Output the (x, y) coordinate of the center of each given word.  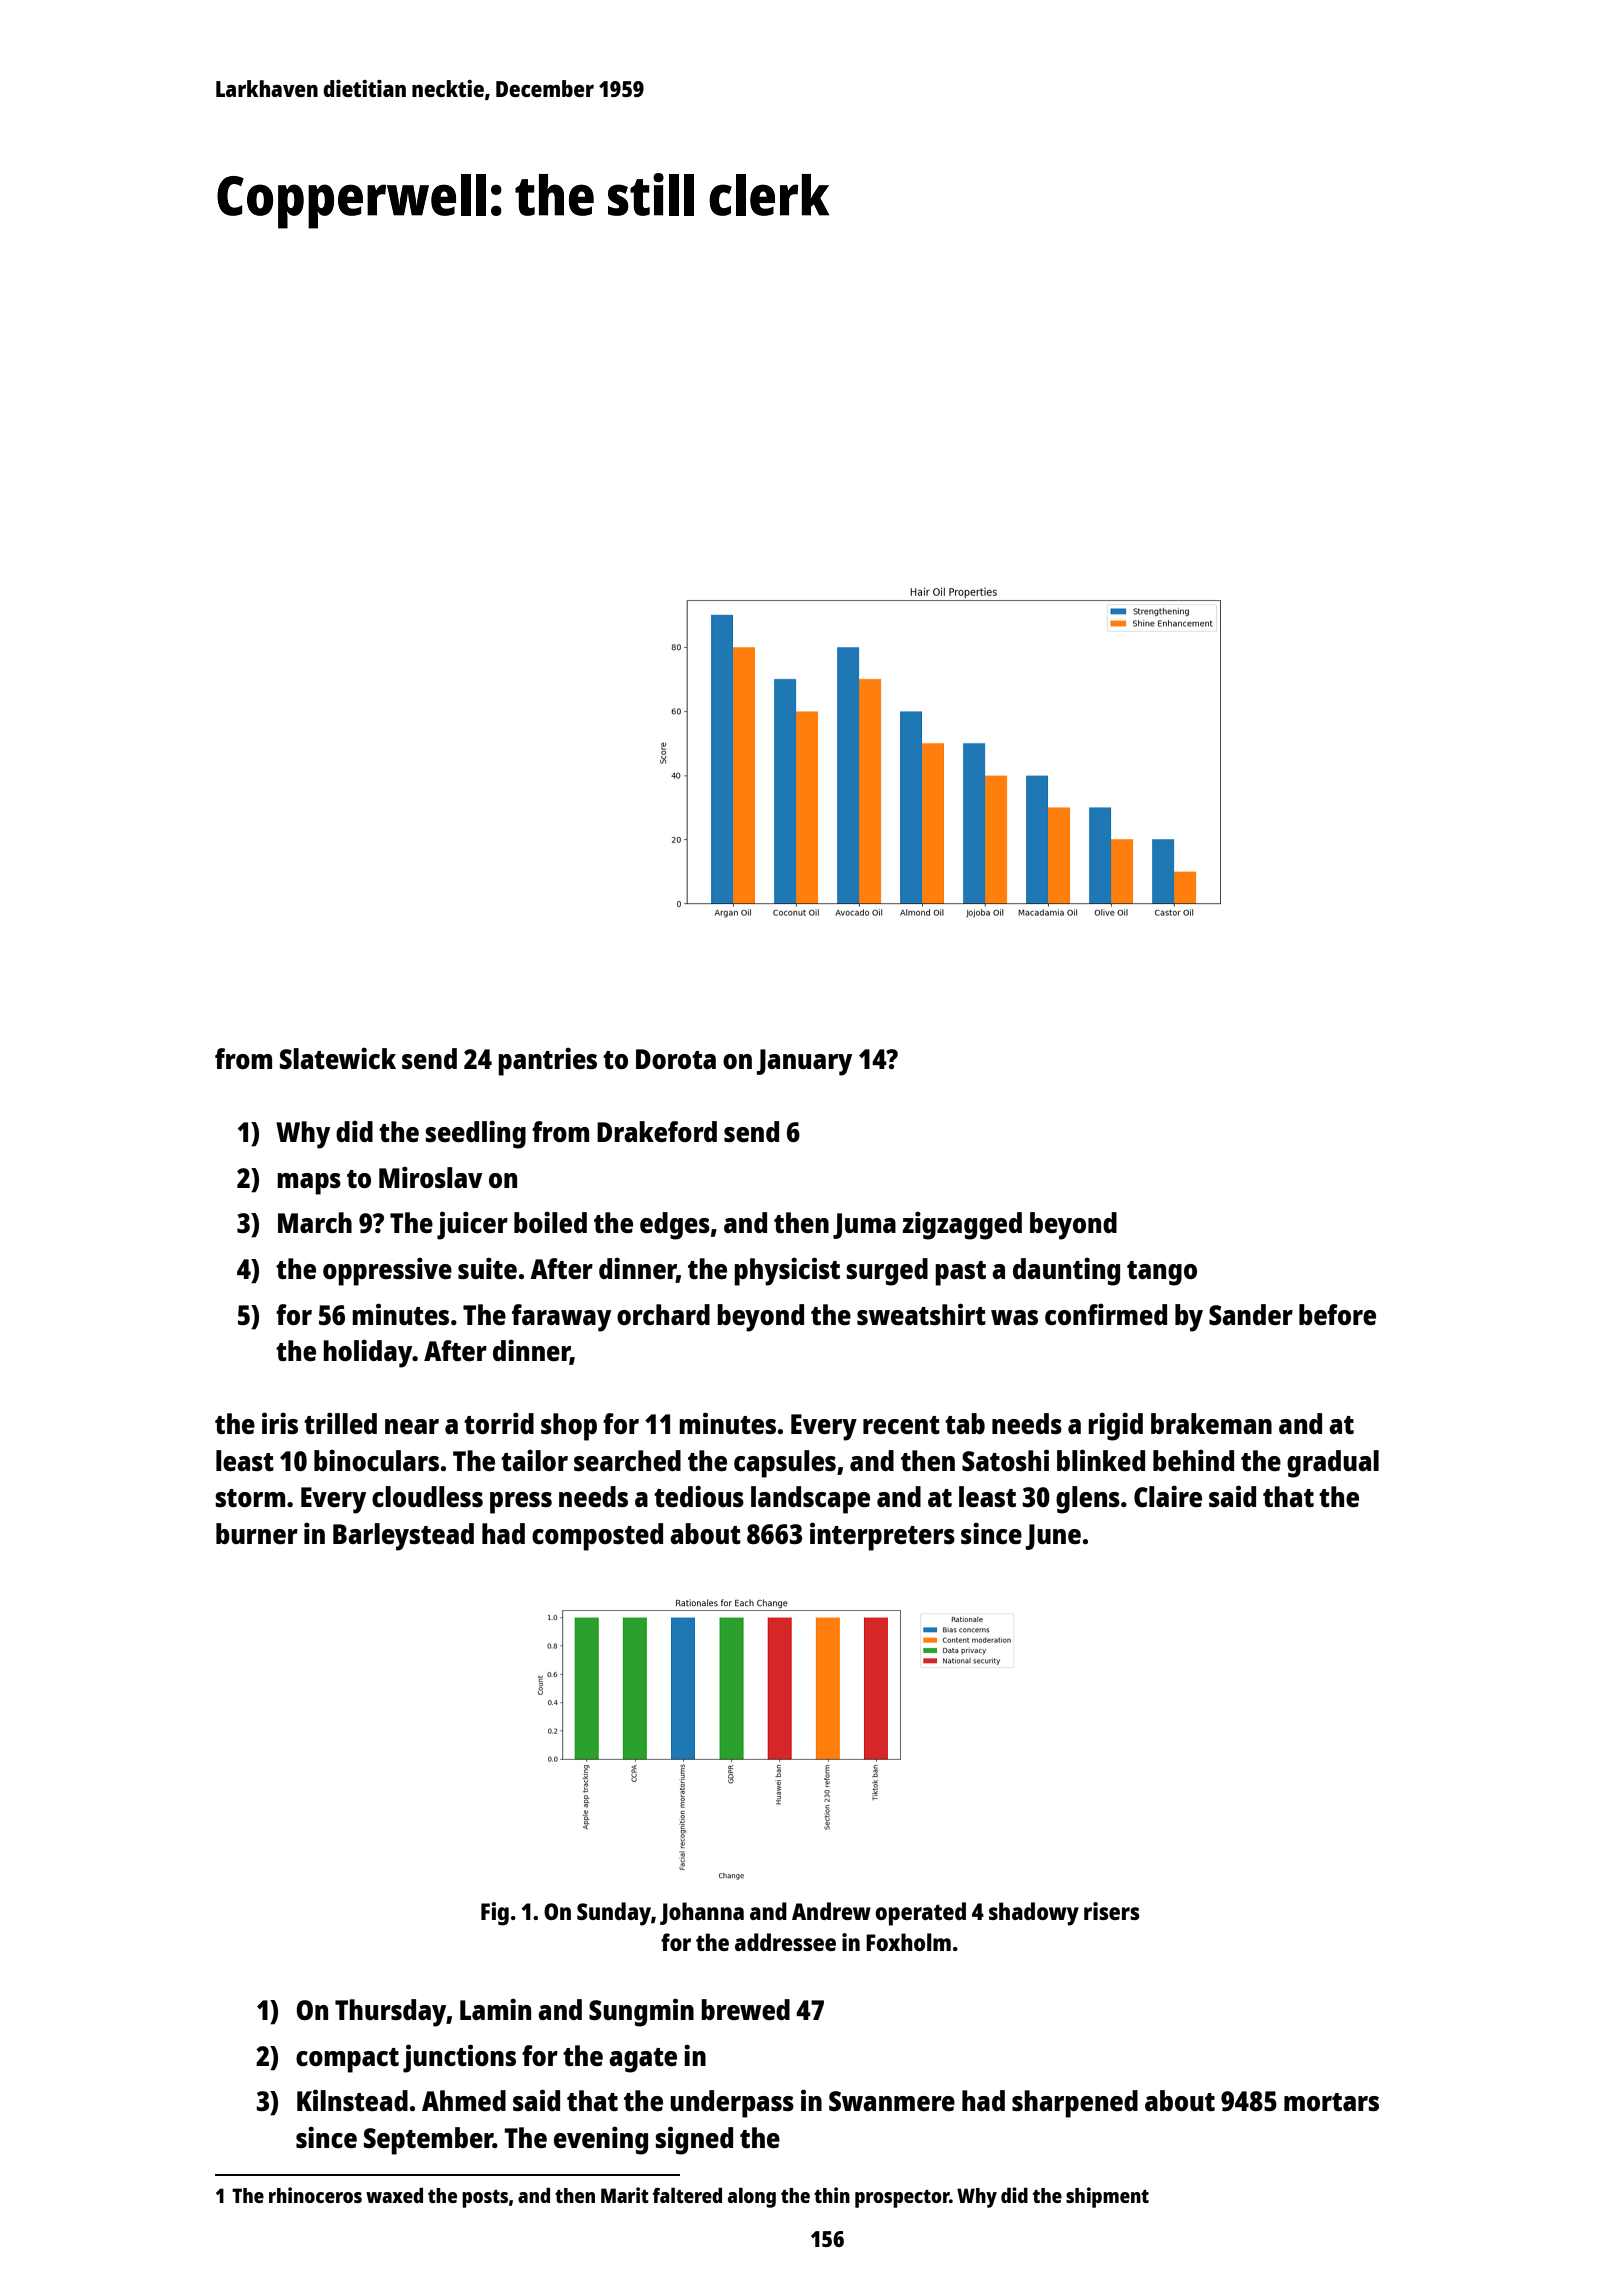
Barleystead (403, 1537)
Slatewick (338, 1058)
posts (485, 2199)
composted (597, 1537)
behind (1193, 1460)
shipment (1107, 2197)
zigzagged (962, 1225)
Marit (625, 2195)
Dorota (676, 1059)
